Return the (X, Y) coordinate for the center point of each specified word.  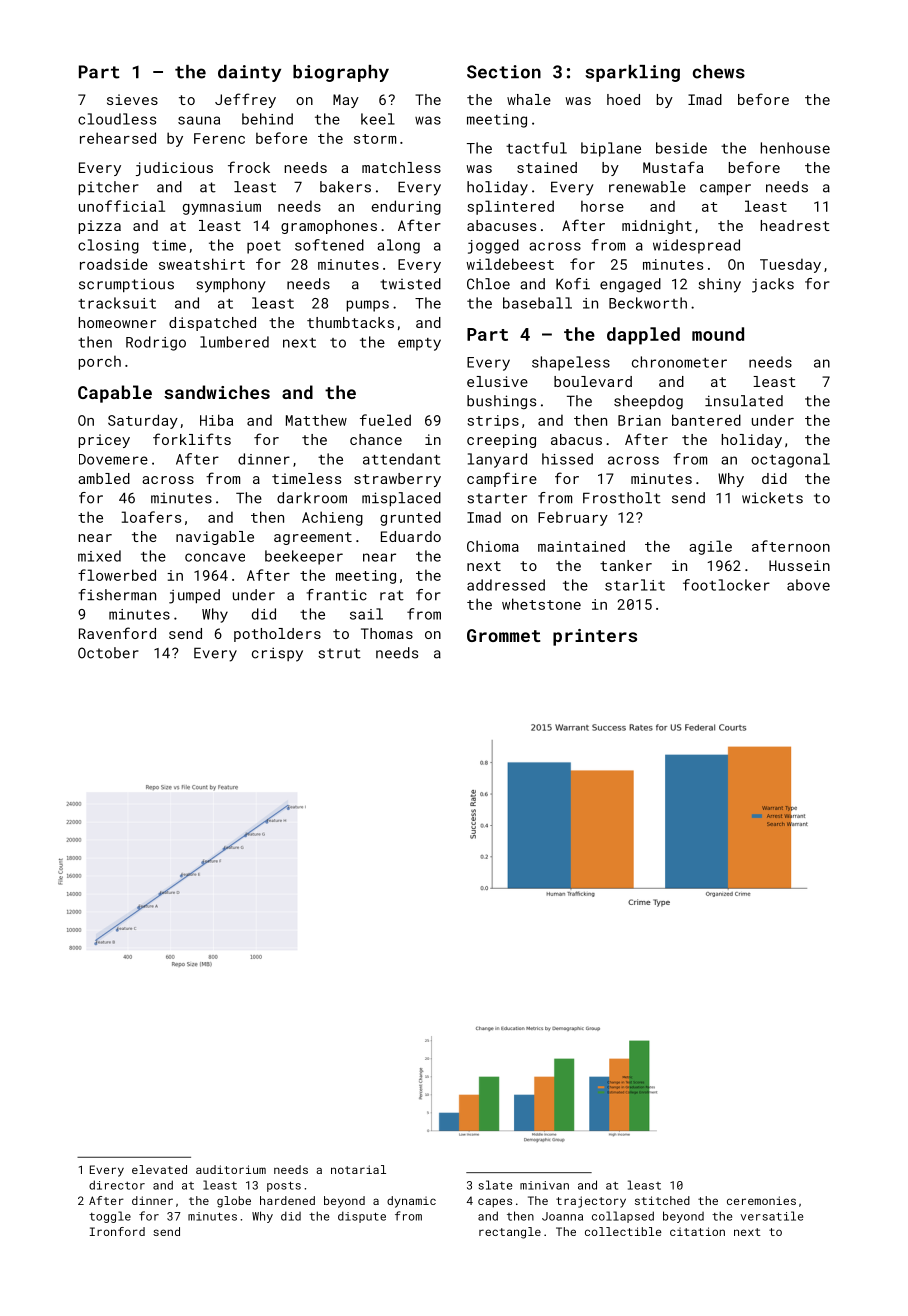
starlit (635, 585)
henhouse (795, 148)
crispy (277, 654)
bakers (345, 187)
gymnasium (222, 208)
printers (595, 637)
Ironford (117, 1231)
